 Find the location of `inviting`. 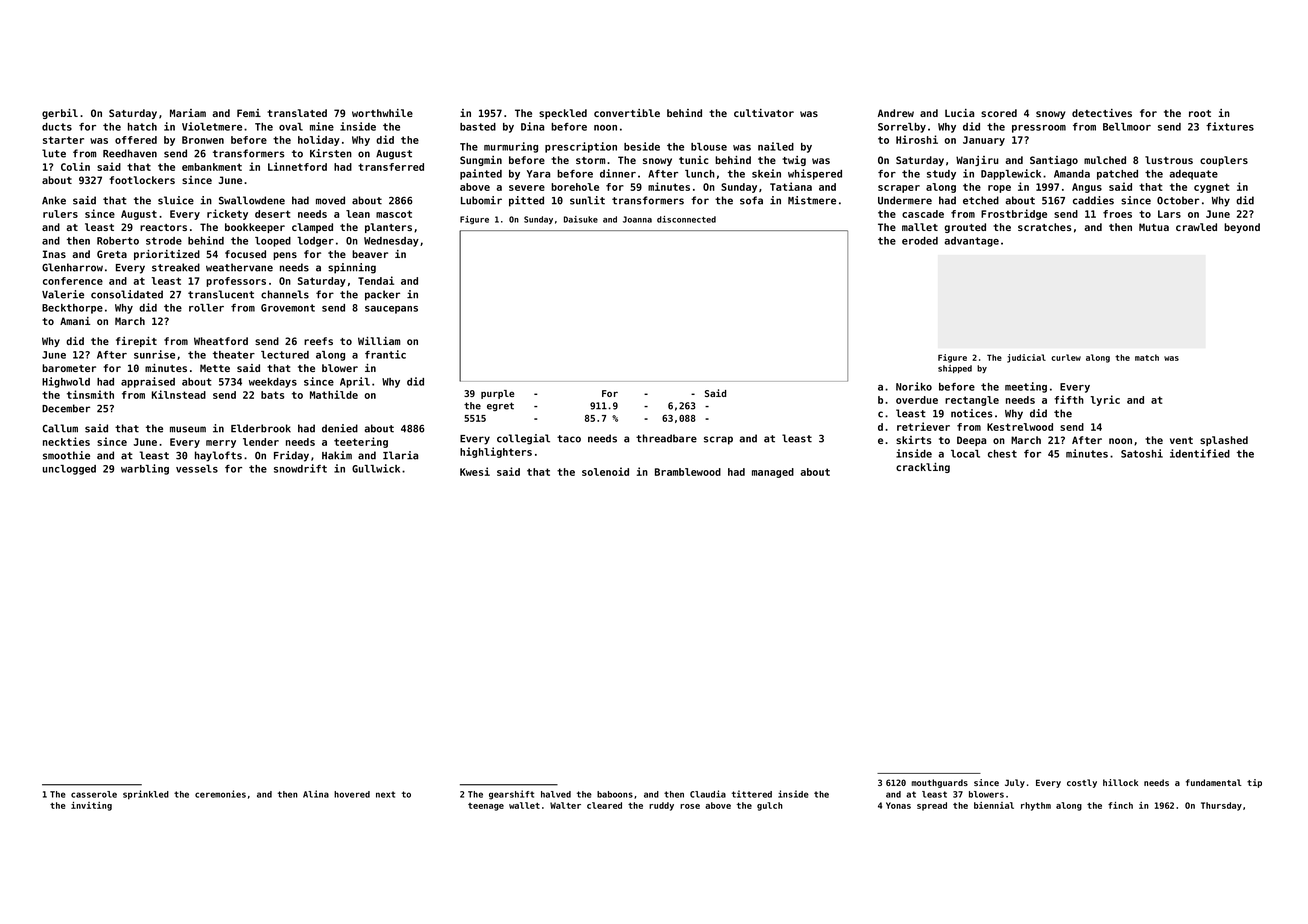

inviting is located at coordinates (91, 806).
